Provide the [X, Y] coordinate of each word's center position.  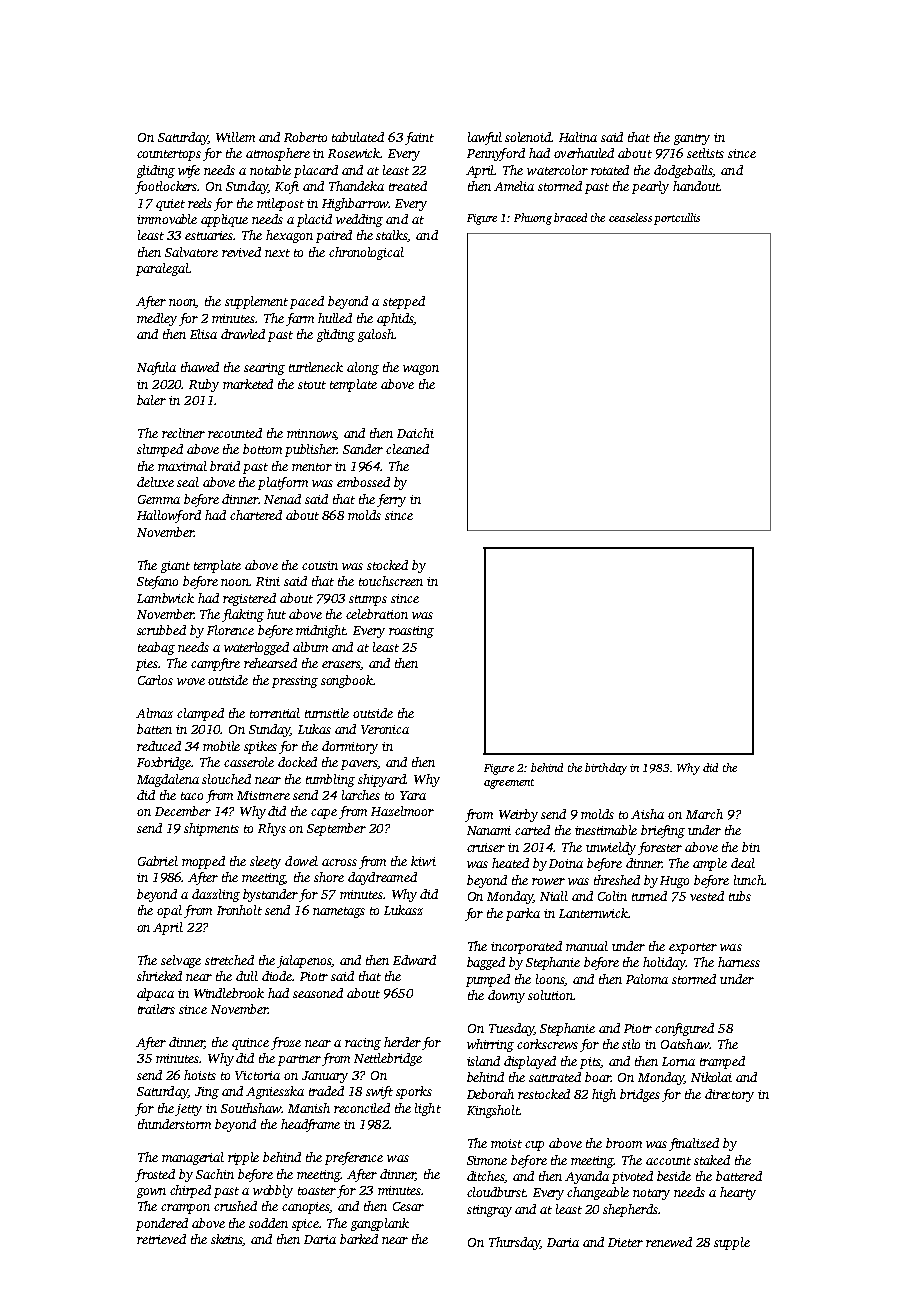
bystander [270, 895]
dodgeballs [683, 171]
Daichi [415, 433]
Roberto [305, 137]
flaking [243, 615]
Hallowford [169, 516]
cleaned [407, 449]
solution [550, 995]
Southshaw [251, 1108]
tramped [722, 1062]
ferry [391, 500]
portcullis [677, 219]
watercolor [557, 170]
